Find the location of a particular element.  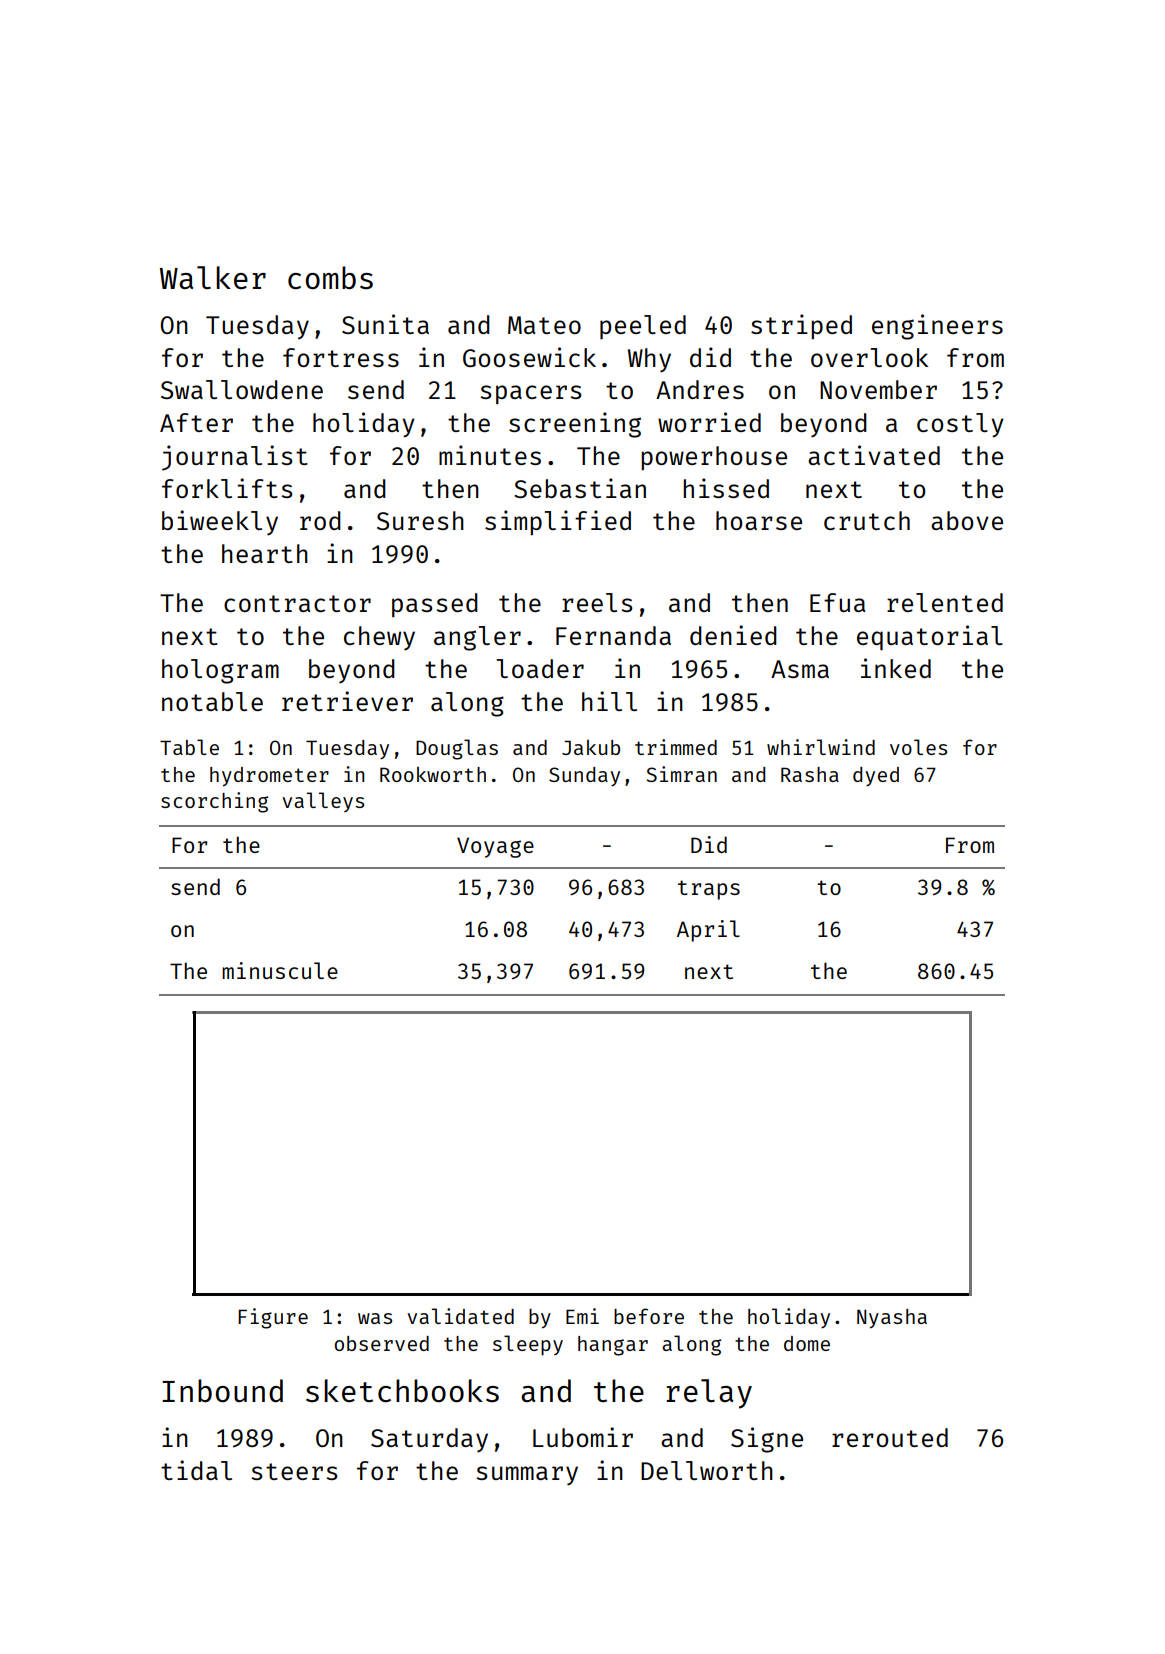

Walker is located at coordinates (213, 277).
